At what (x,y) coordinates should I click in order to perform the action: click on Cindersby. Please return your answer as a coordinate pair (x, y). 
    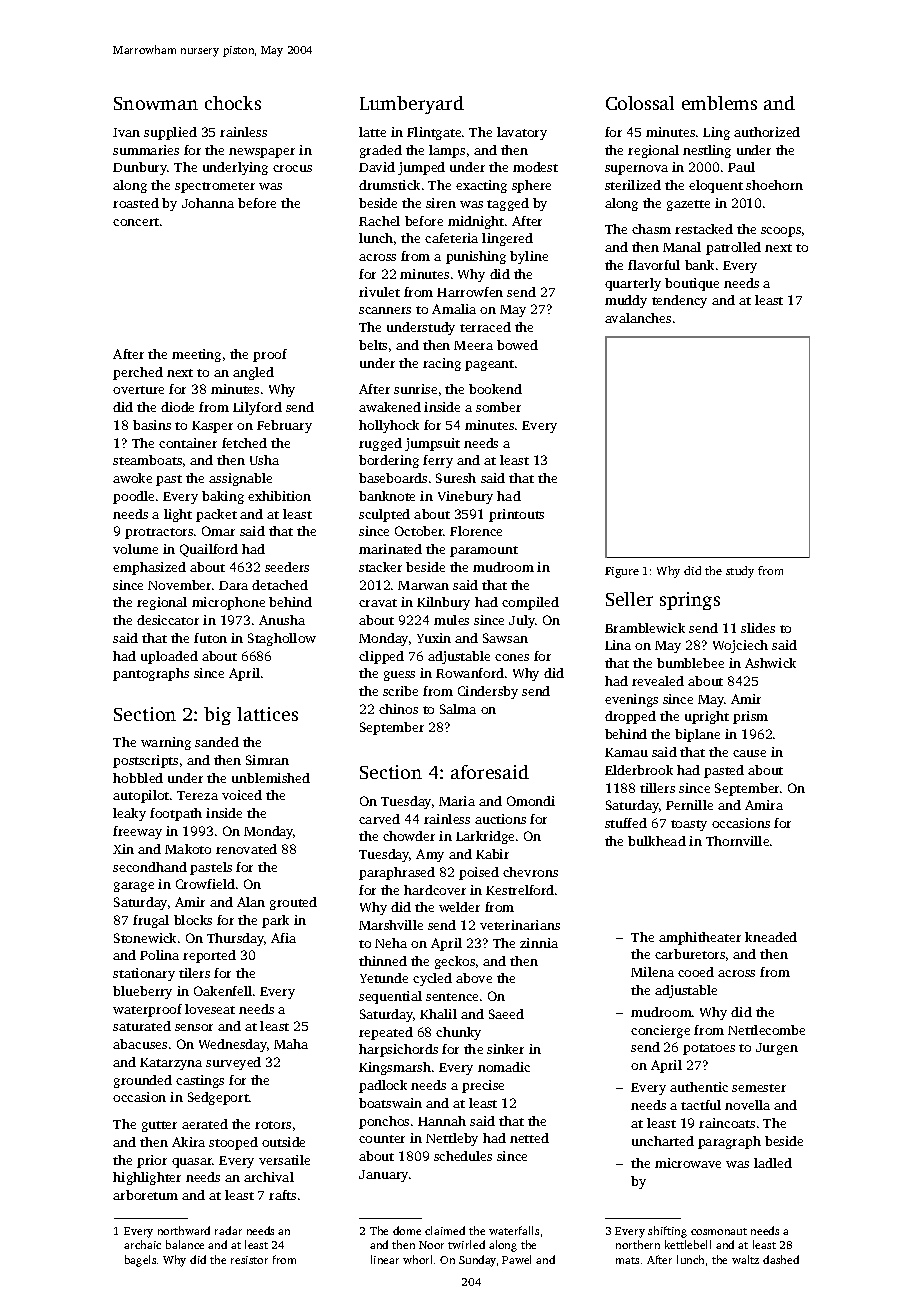
    Looking at the image, I should click on (488, 692).
